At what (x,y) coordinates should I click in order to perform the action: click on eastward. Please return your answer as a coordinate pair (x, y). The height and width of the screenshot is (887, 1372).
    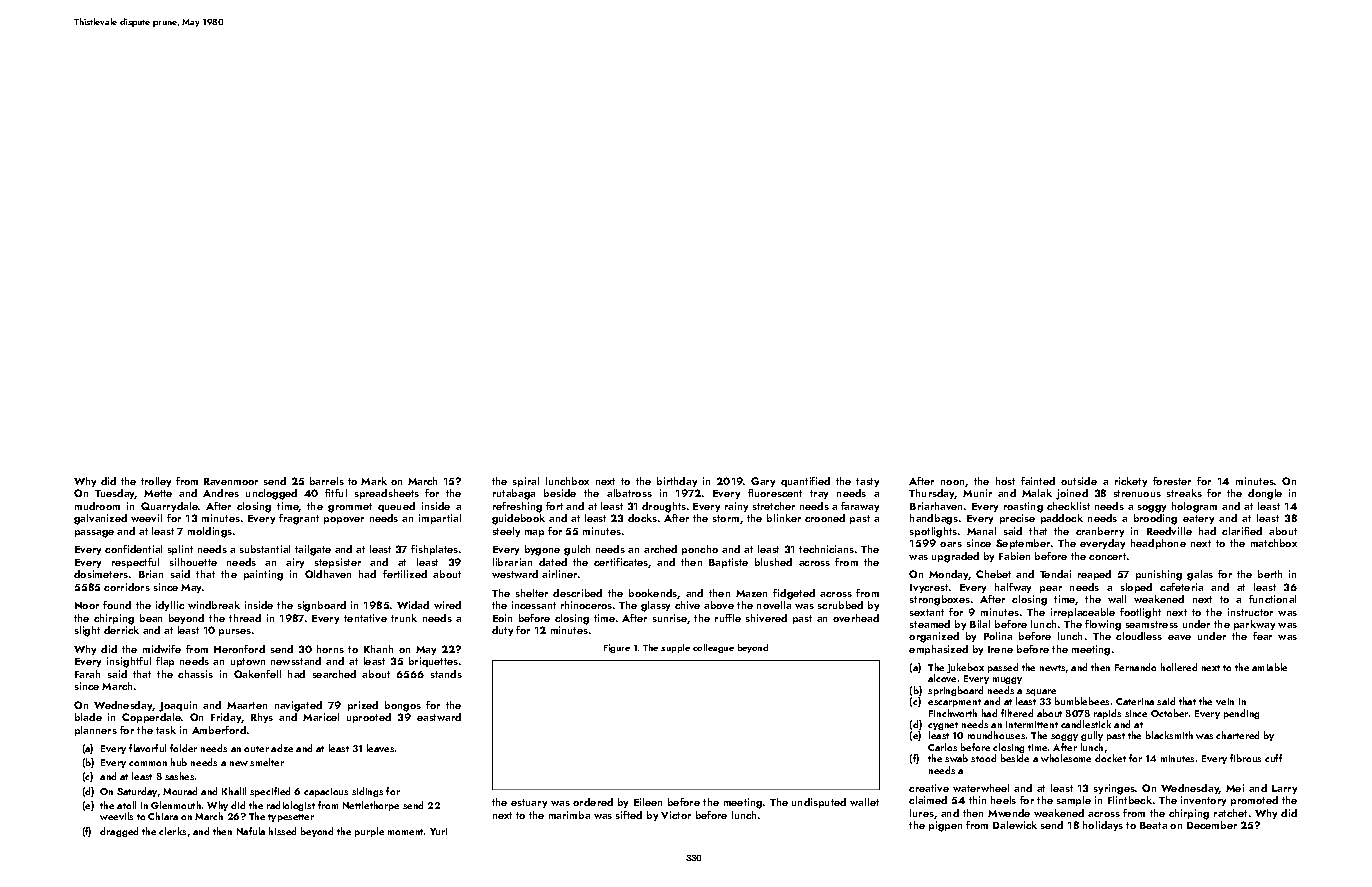
    Looking at the image, I should click on (439, 717).
